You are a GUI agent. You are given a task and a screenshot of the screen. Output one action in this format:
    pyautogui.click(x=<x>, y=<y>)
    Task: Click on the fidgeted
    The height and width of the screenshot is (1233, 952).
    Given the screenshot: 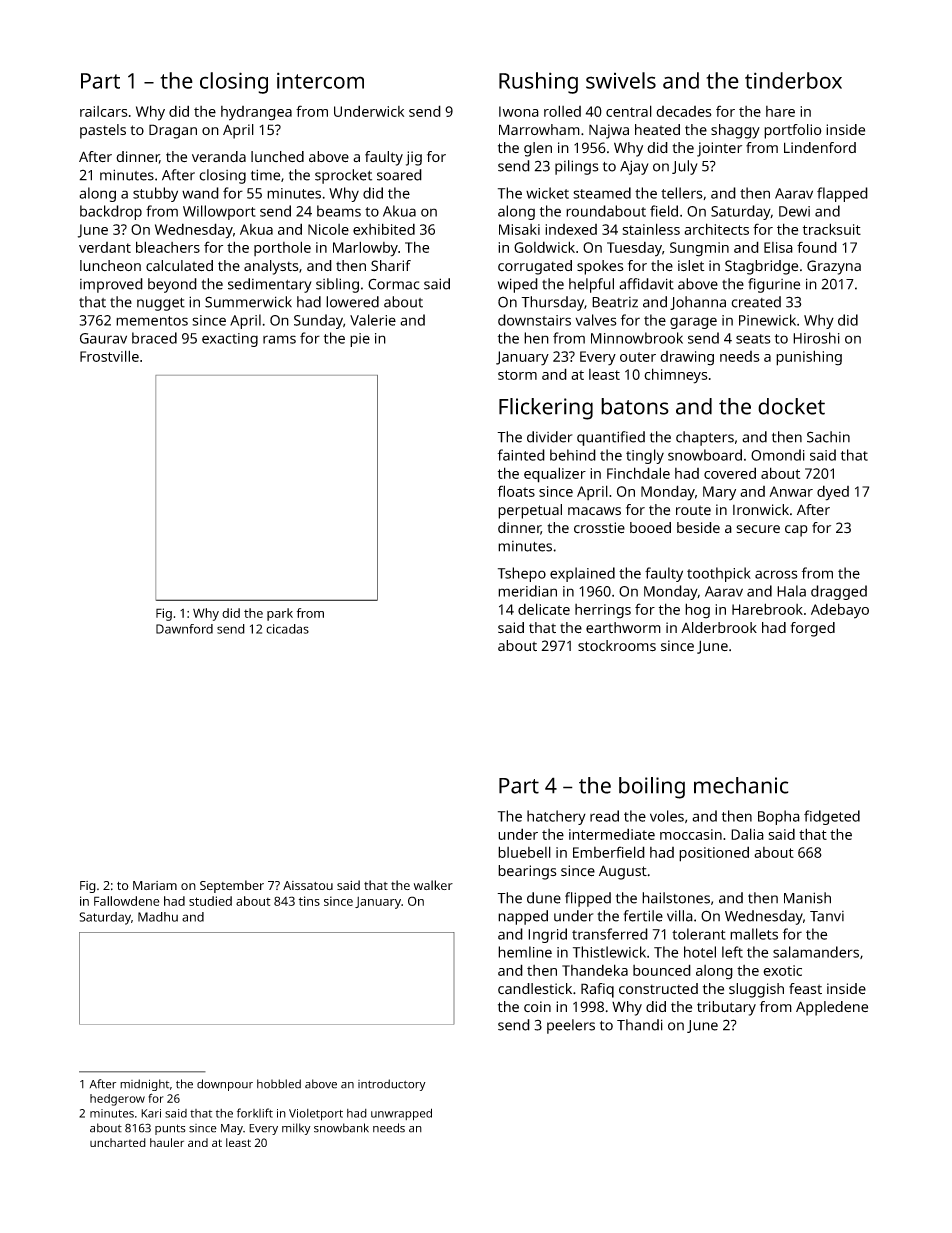 What is the action you would take?
    pyautogui.click(x=832, y=817)
